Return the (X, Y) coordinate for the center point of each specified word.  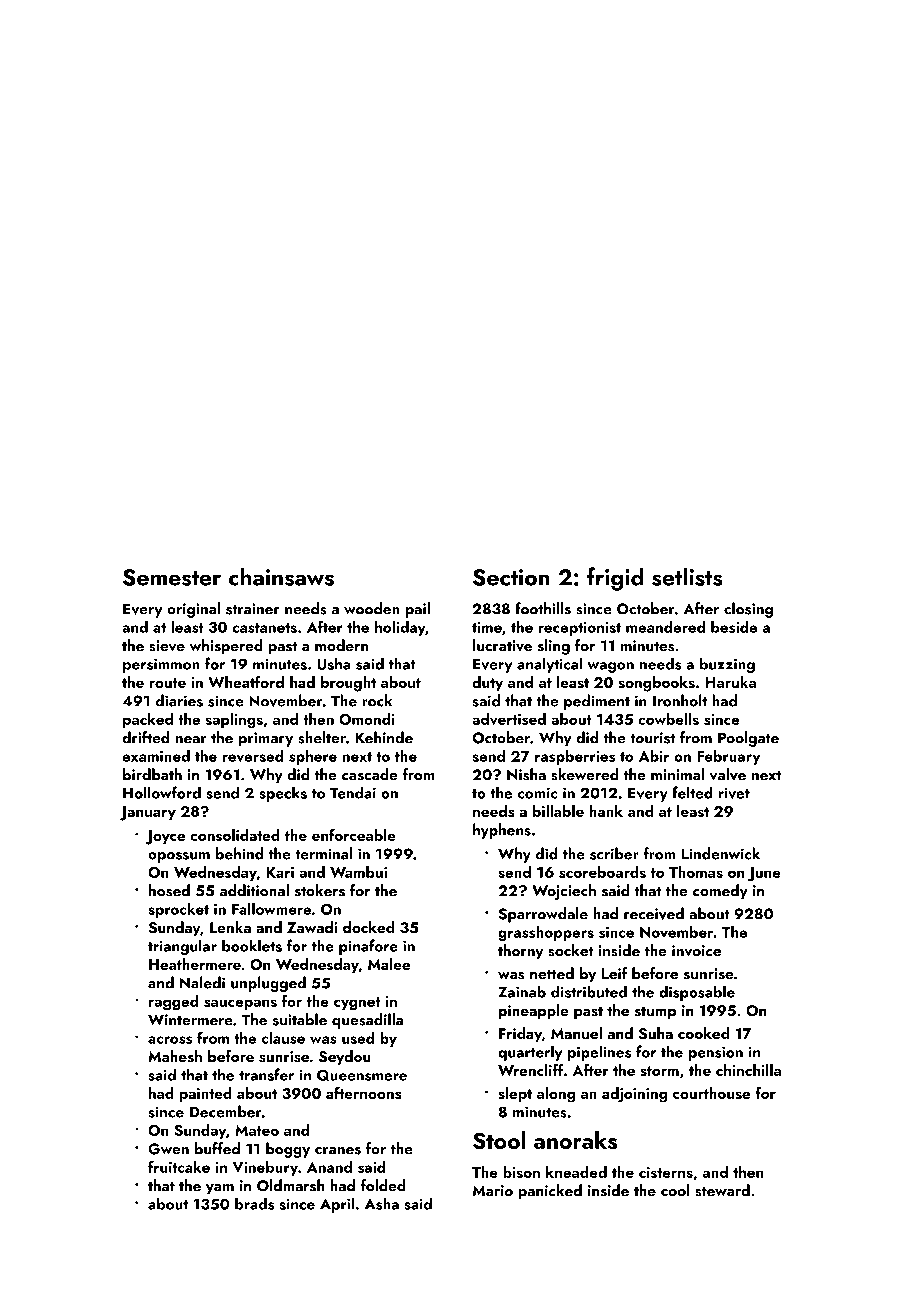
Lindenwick (721, 853)
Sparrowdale (543, 915)
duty (487, 683)
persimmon (161, 665)
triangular (182, 947)
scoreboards (602, 872)
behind (240, 853)
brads (254, 1203)
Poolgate (748, 739)
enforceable (354, 835)
